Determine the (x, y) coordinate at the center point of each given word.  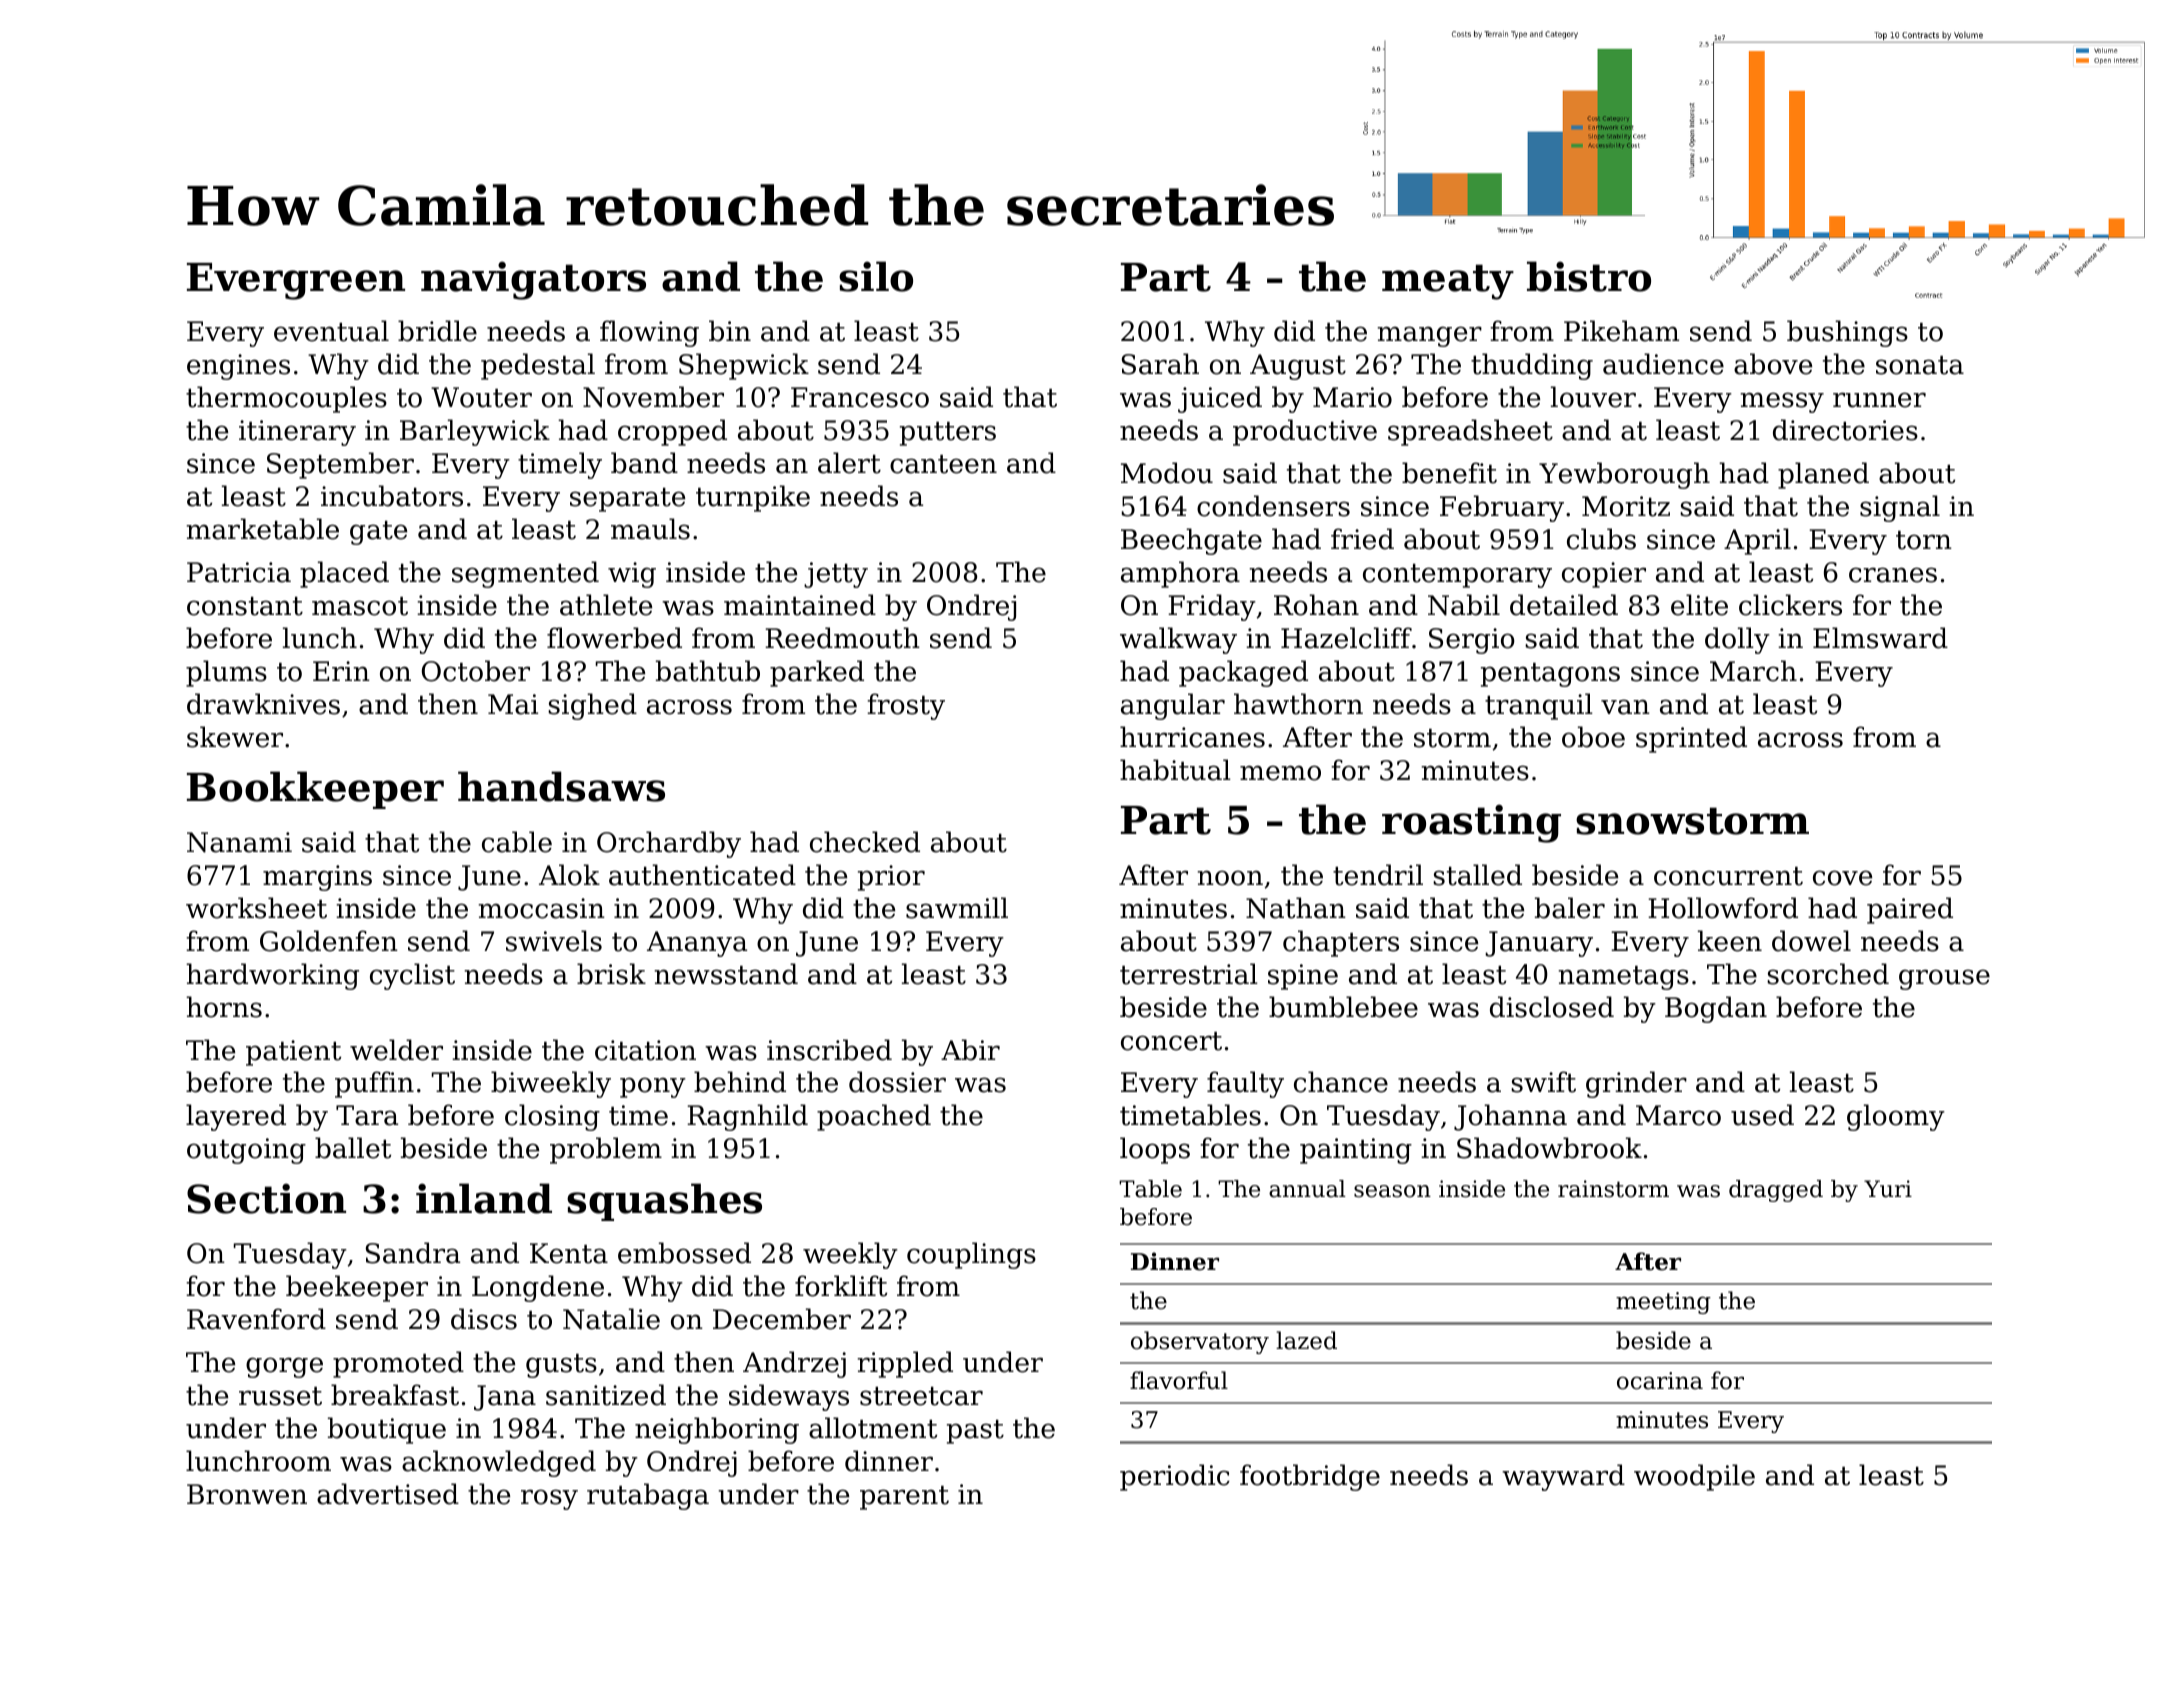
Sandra (413, 1253)
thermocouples (286, 399)
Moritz (1626, 506)
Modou (1167, 473)
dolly (1737, 640)
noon (1230, 878)
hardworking (272, 976)
